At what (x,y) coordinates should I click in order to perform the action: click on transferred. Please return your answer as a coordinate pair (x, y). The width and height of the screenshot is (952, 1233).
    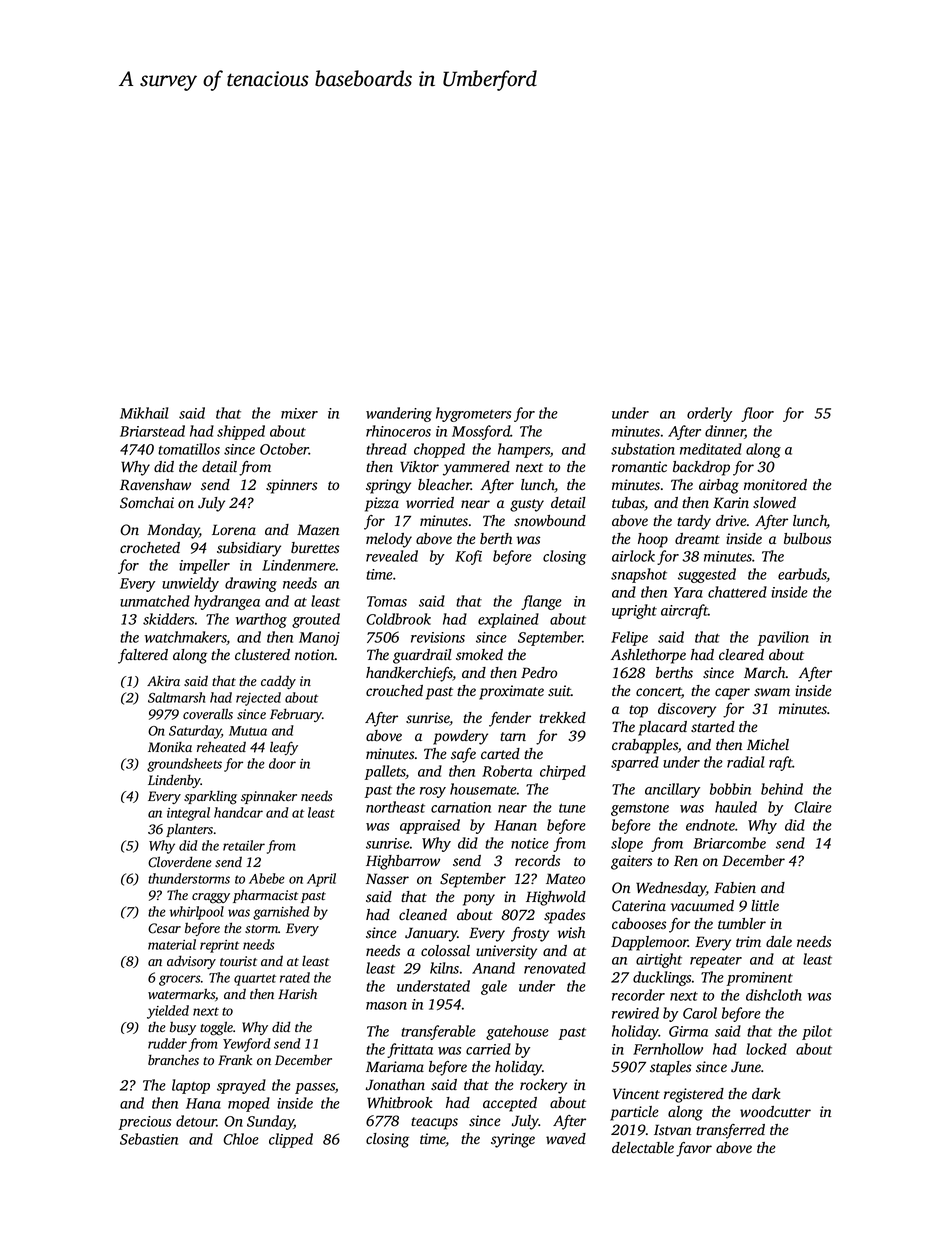
    Looking at the image, I should click on (730, 1131).
